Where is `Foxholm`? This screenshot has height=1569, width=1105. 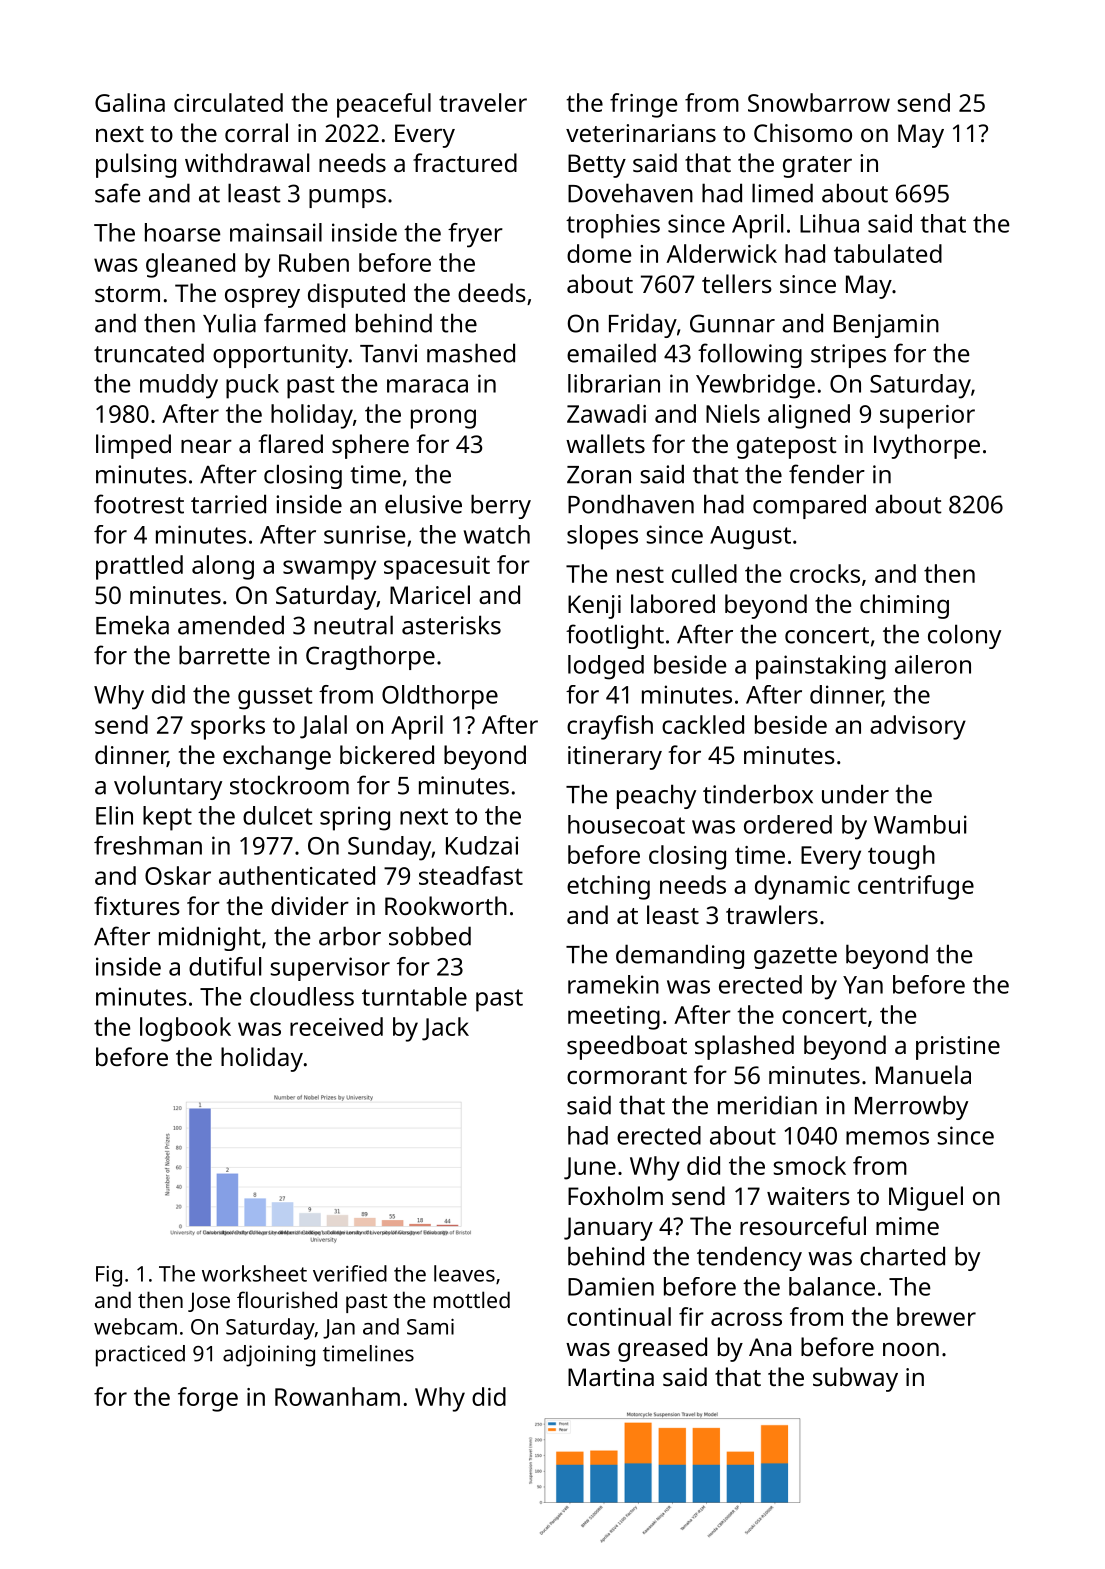 Foxholm is located at coordinates (615, 1195).
